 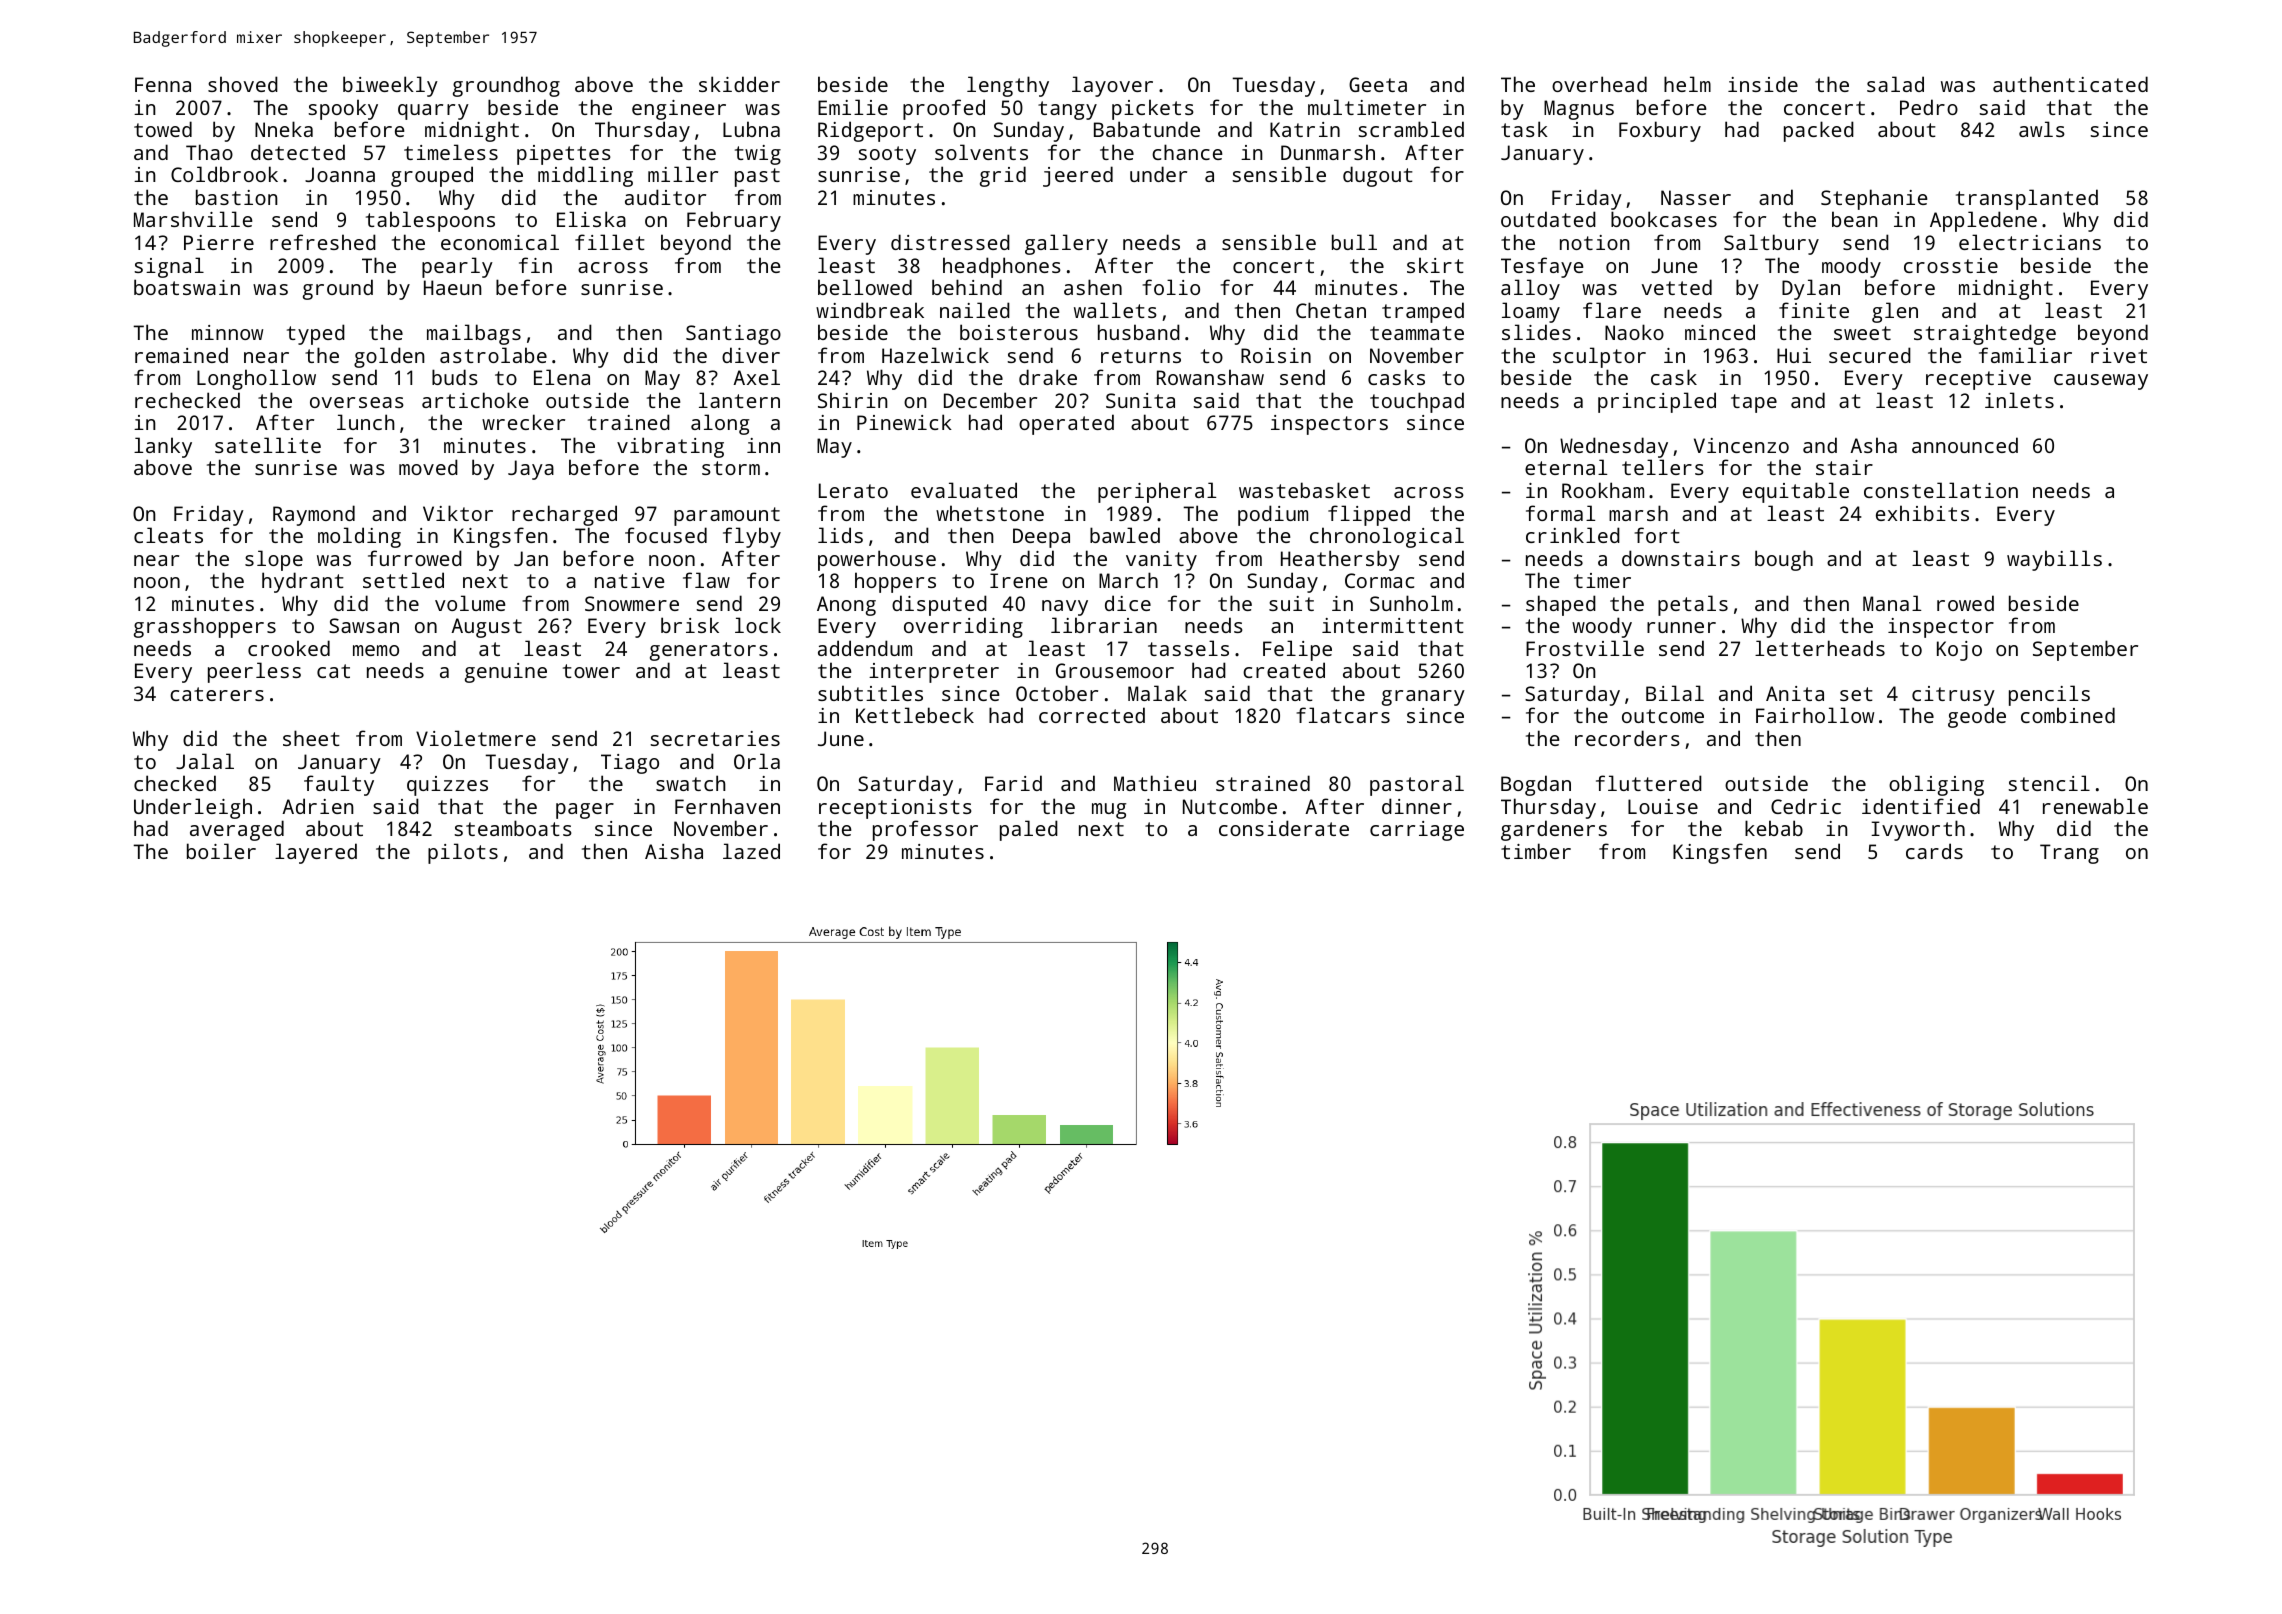 What do you see at coordinates (163, 84) in the document?
I see `Fenna` at bounding box center [163, 84].
